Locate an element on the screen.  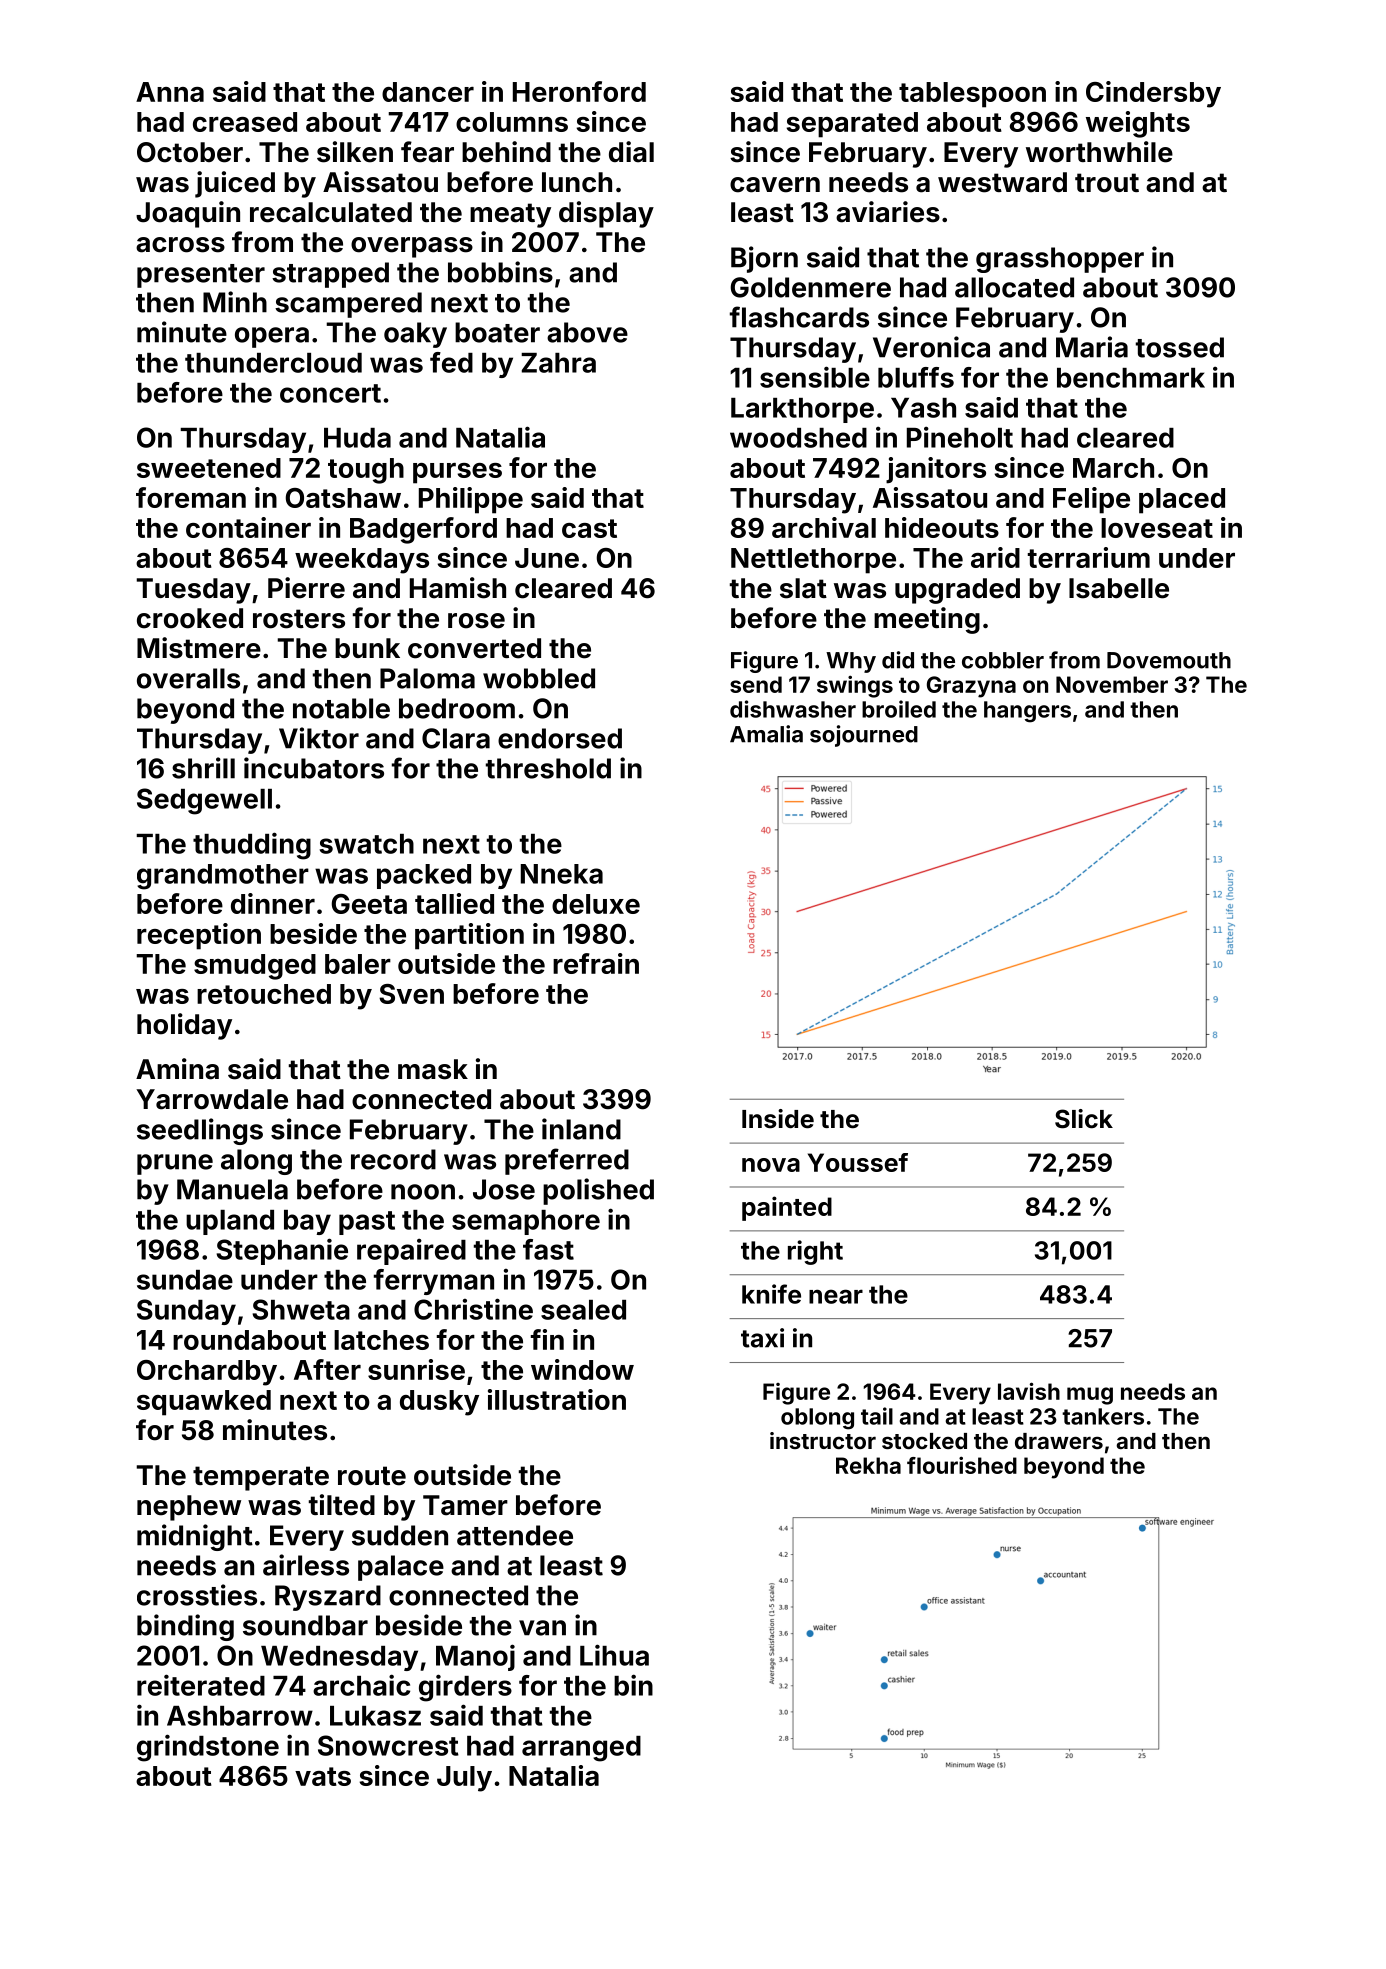
polished is located at coordinates (598, 1191).
